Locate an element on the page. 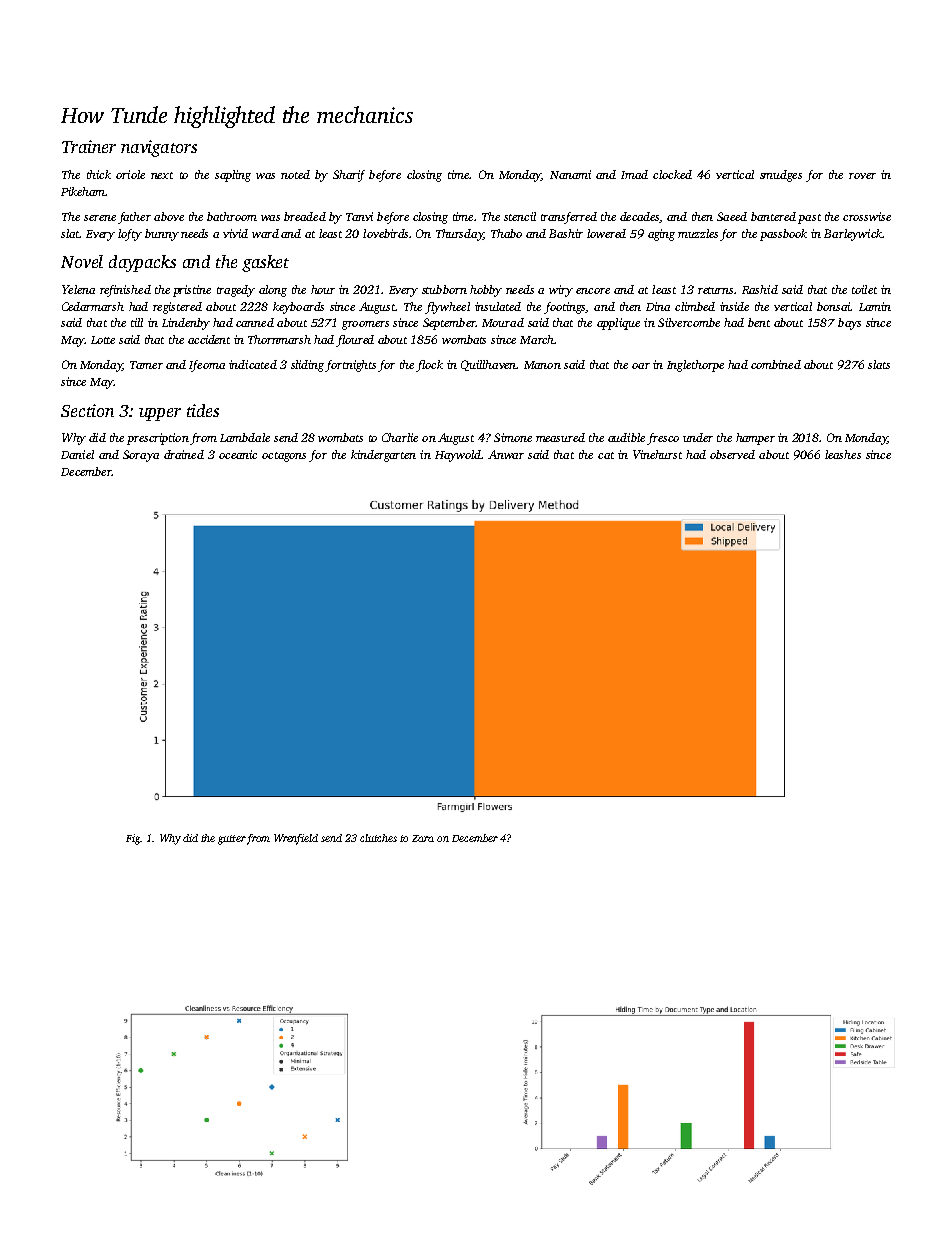  gutter is located at coordinates (232, 840).
